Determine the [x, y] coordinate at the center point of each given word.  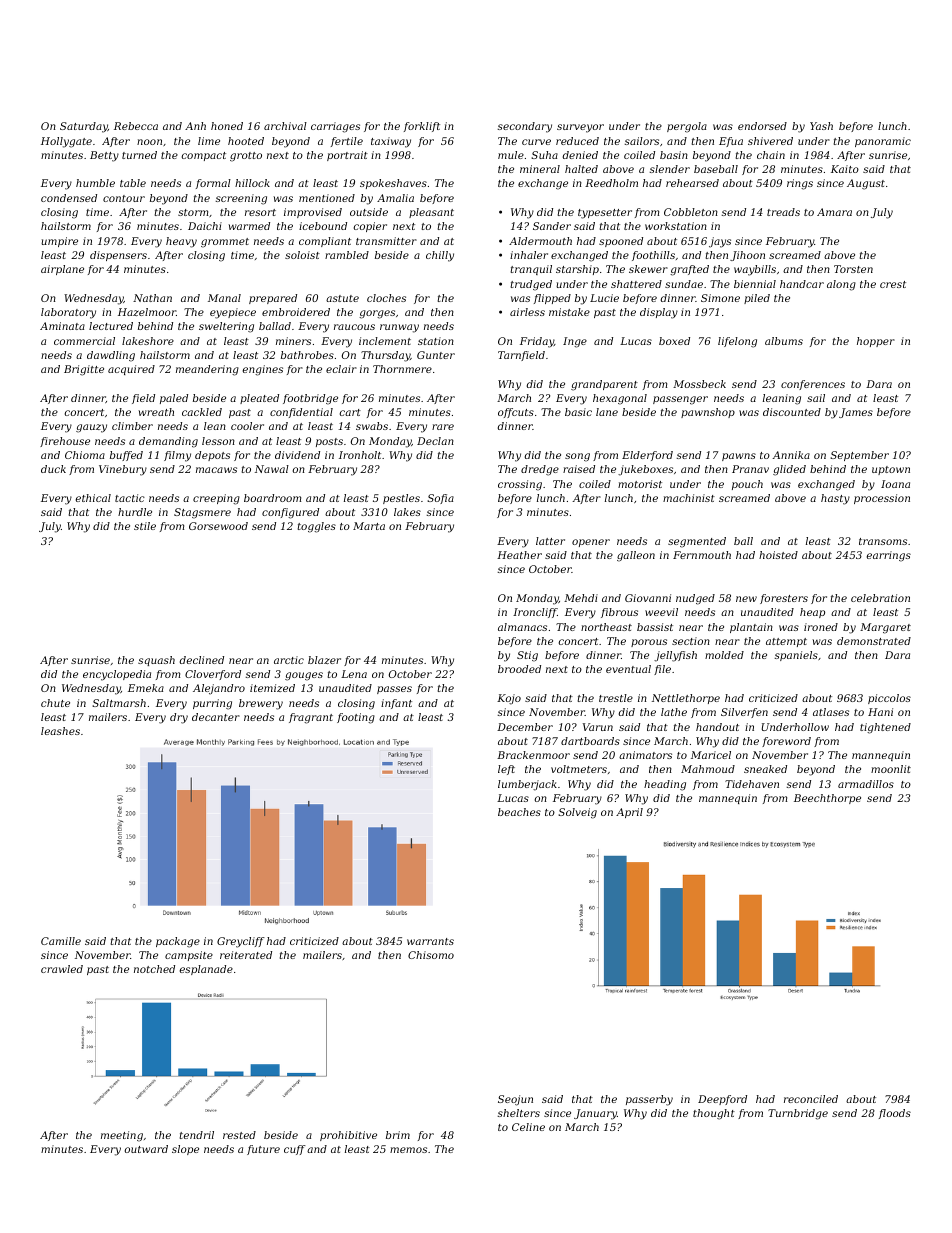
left [506, 770]
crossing [520, 485]
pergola [687, 127]
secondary [525, 127]
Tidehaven [752, 784]
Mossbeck [699, 384]
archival [285, 126]
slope [185, 1150]
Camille [61, 941]
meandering [207, 370]
